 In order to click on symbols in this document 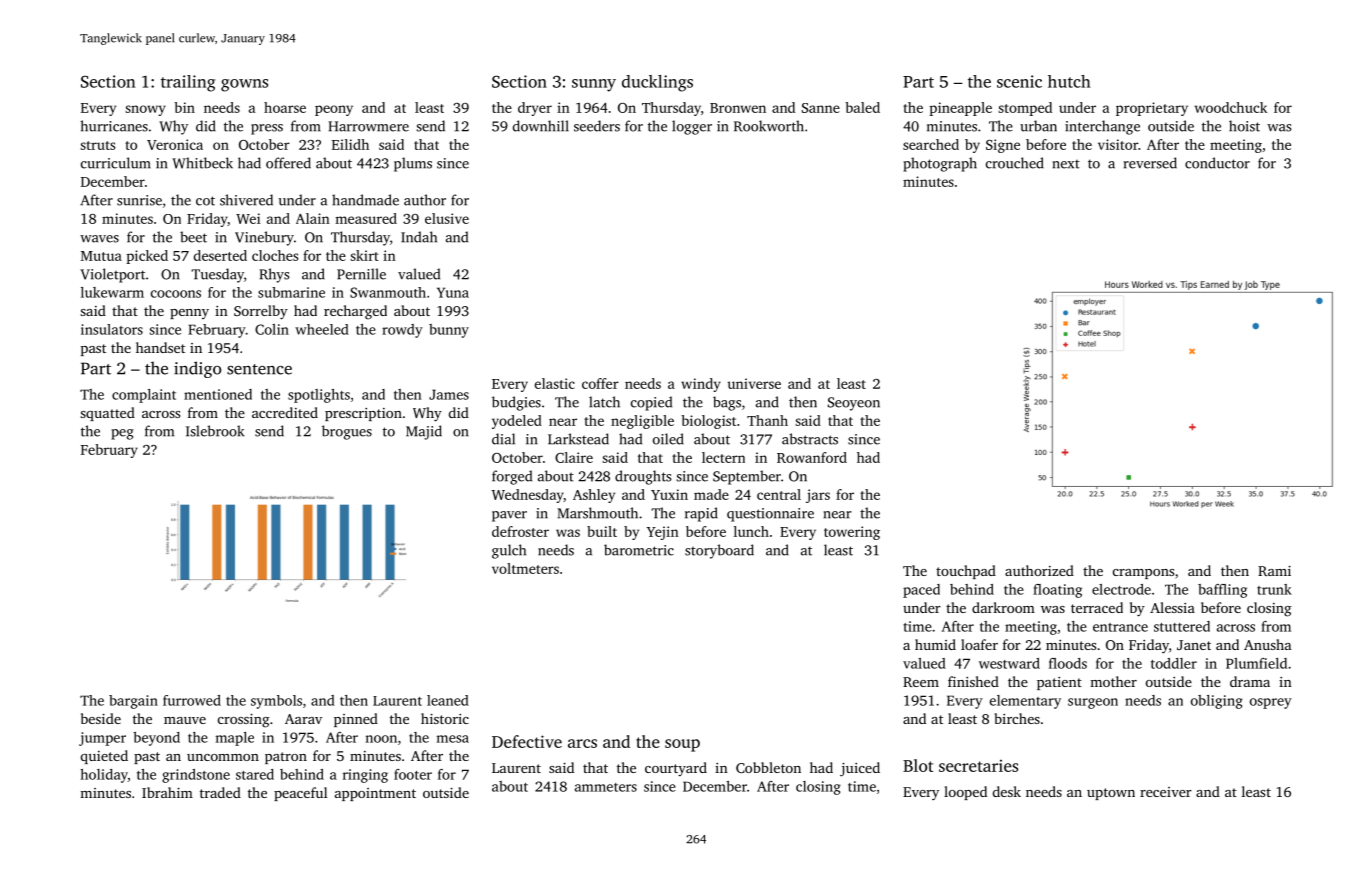, I will do `click(276, 702)`.
